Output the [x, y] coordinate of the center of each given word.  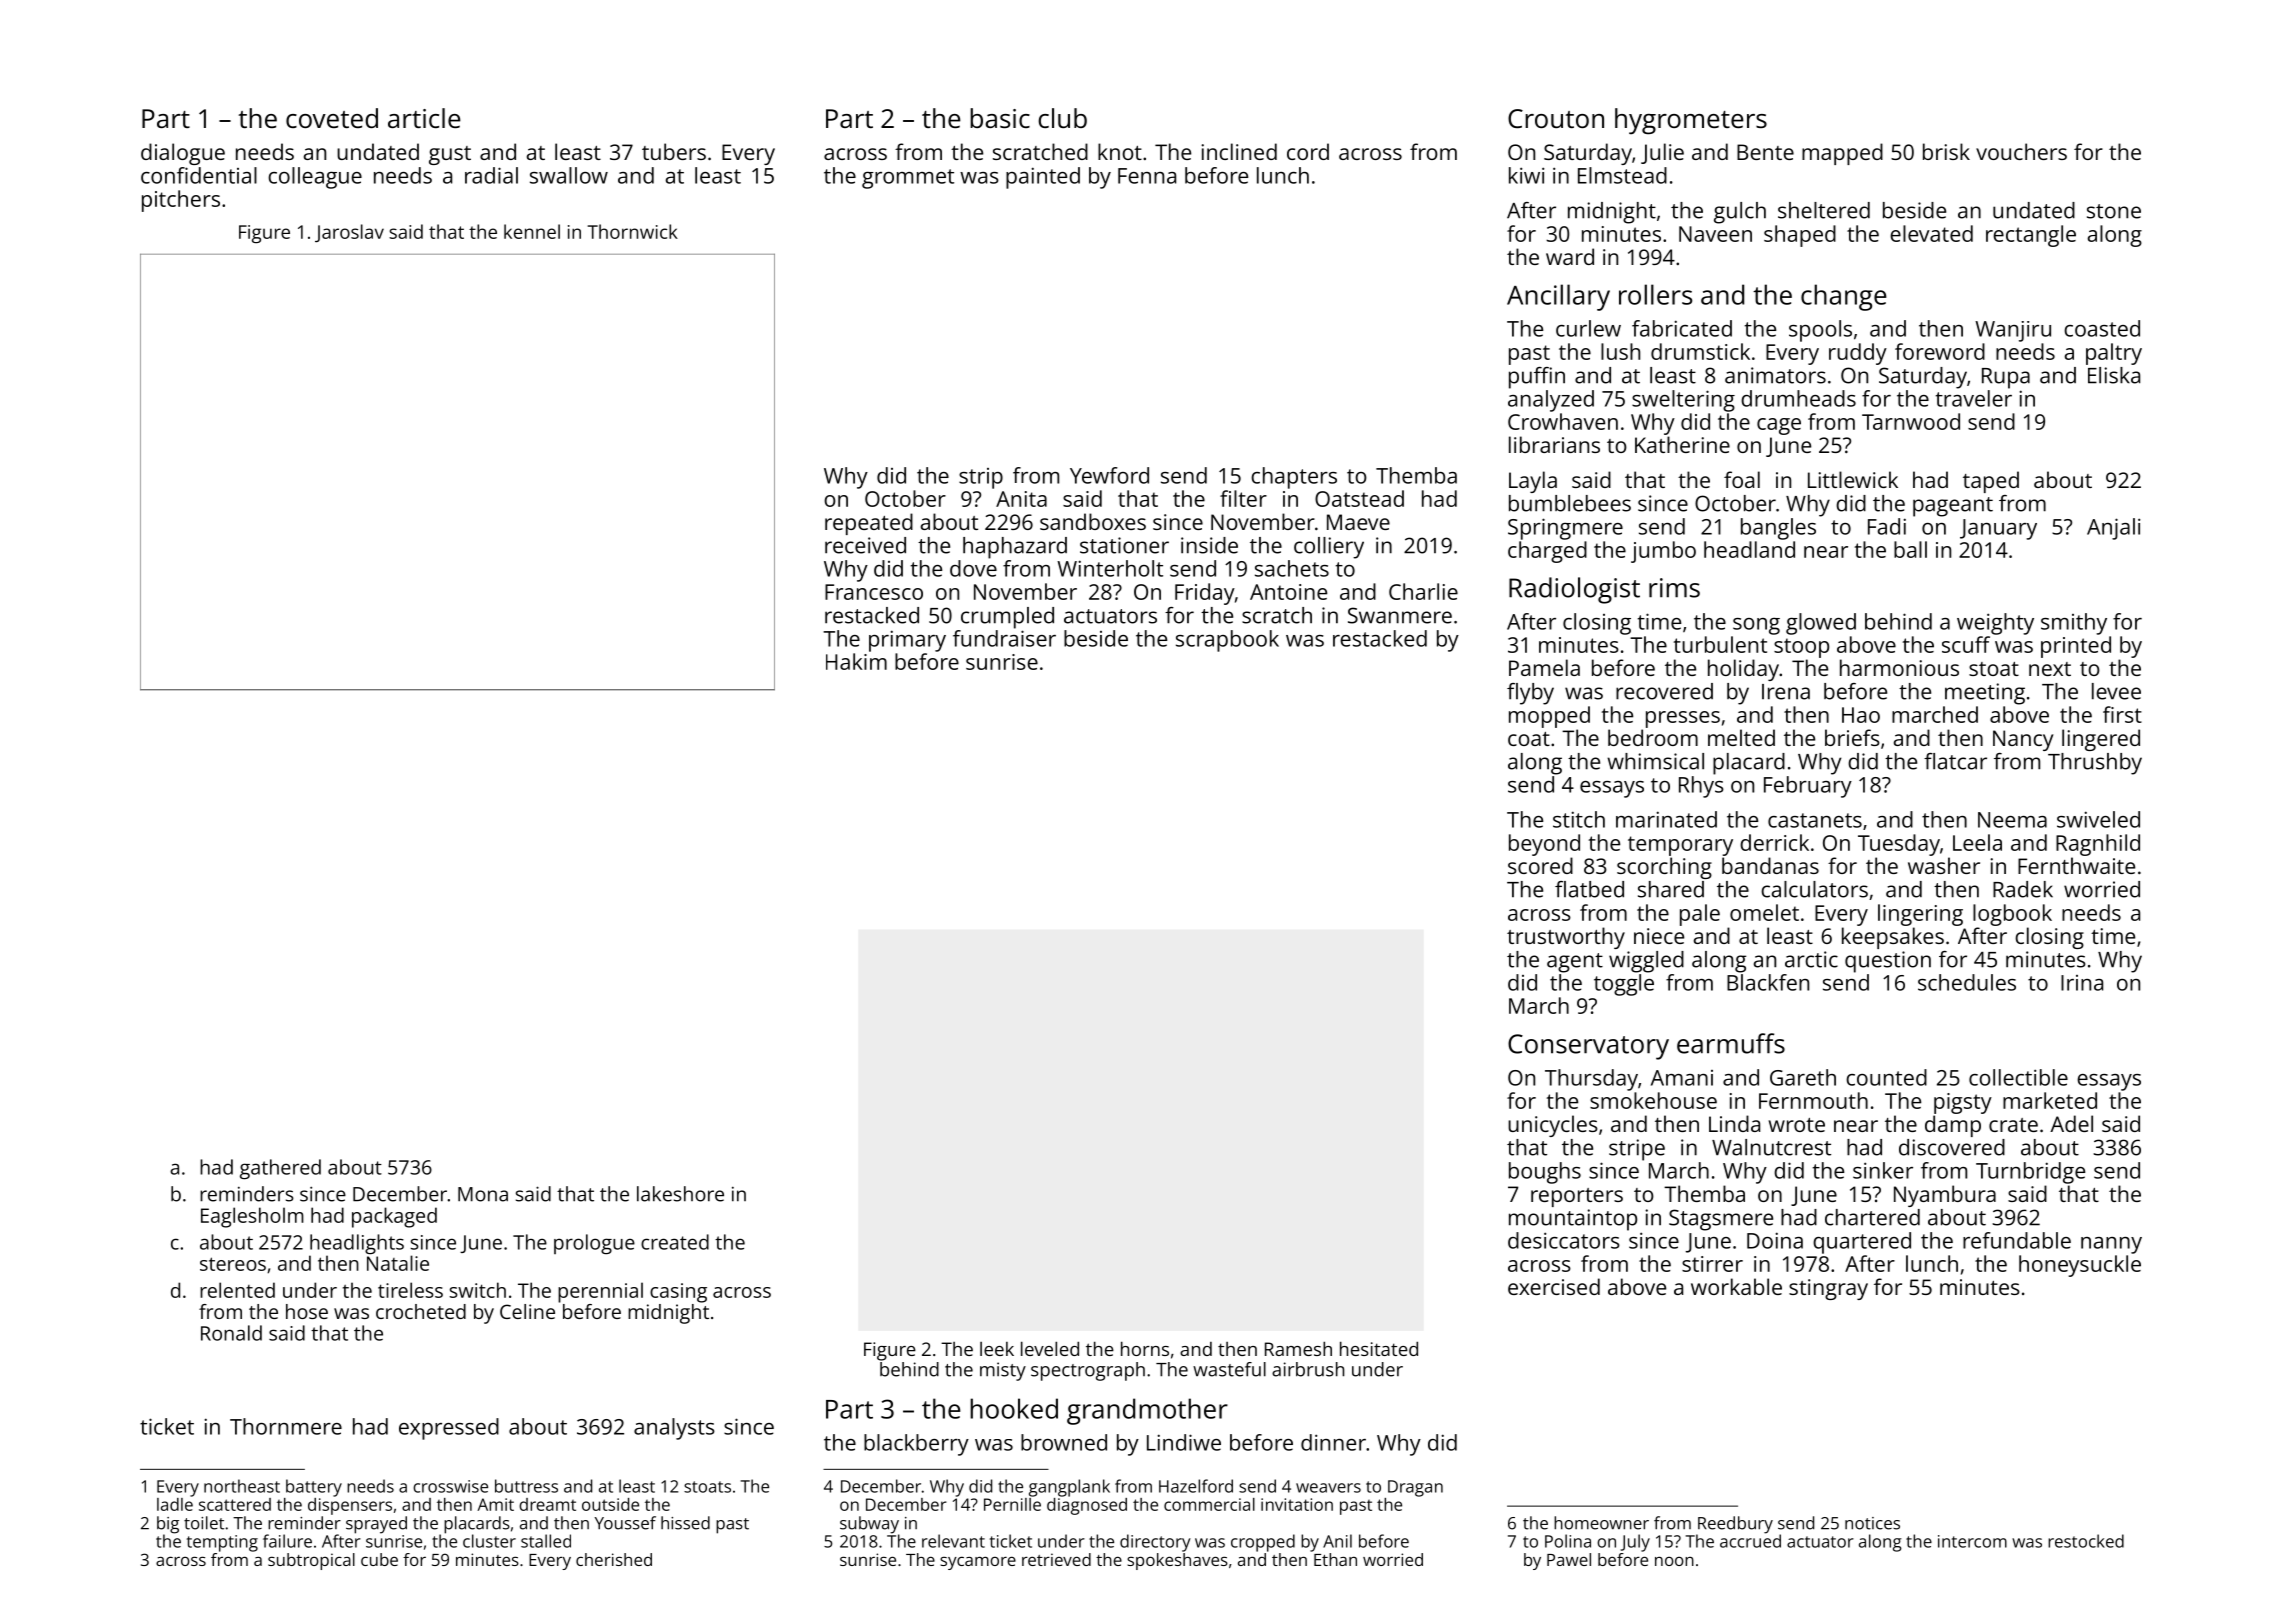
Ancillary [1558, 297]
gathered [280, 1169]
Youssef [625, 1523]
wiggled [1646, 962]
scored [1540, 865]
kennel [532, 231]
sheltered [1824, 210]
